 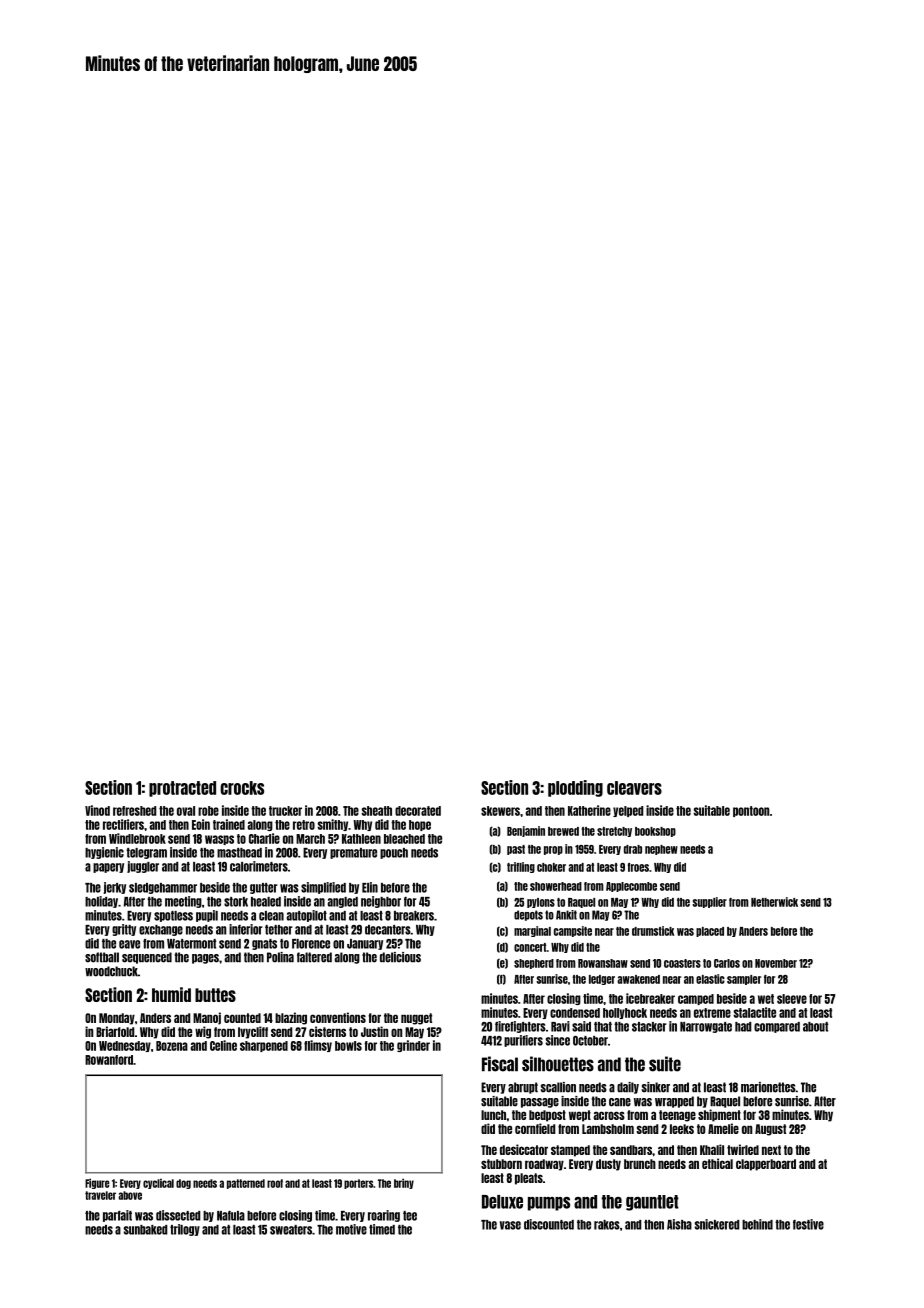 What do you see at coordinates (661, 850) in the screenshot?
I see `nephew` at bounding box center [661, 850].
